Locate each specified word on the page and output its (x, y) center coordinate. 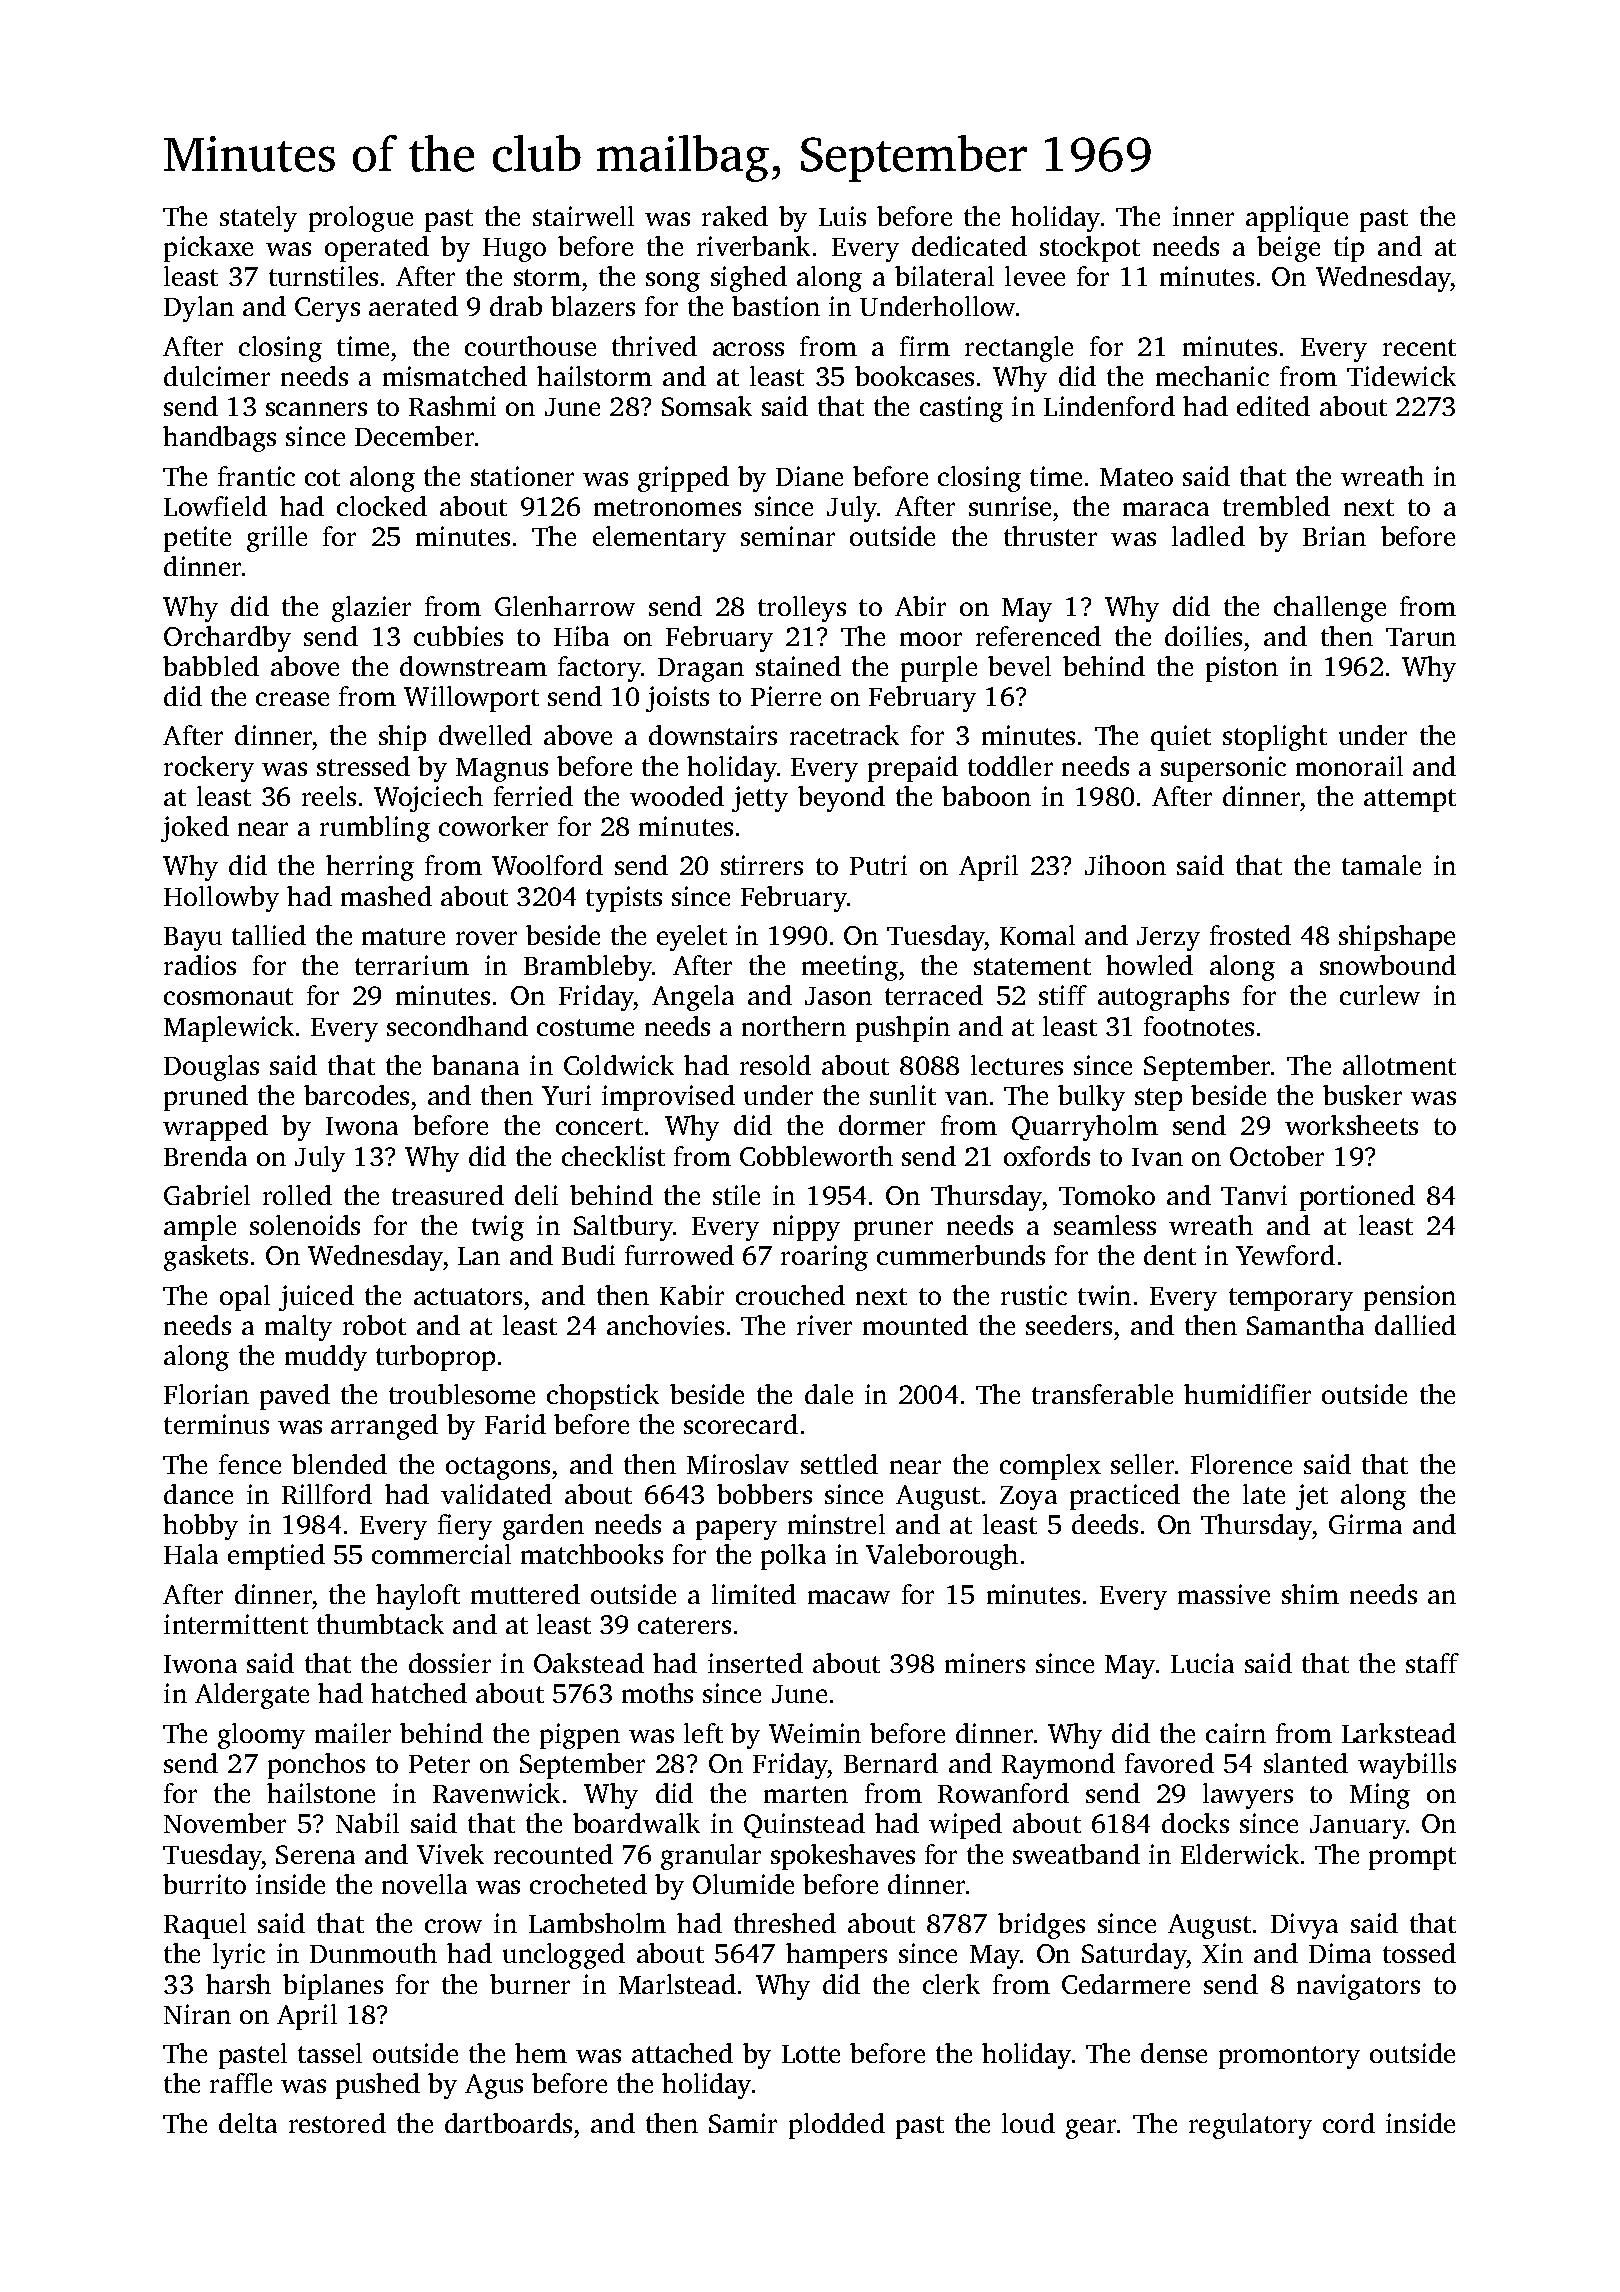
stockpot (1090, 249)
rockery (209, 769)
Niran (197, 2014)
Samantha (1305, 1325)
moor (931, 639)
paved (295, 1397)
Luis (842, 216)
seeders (1069, 1325)
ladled (1208, 536)
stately (258, 219)
